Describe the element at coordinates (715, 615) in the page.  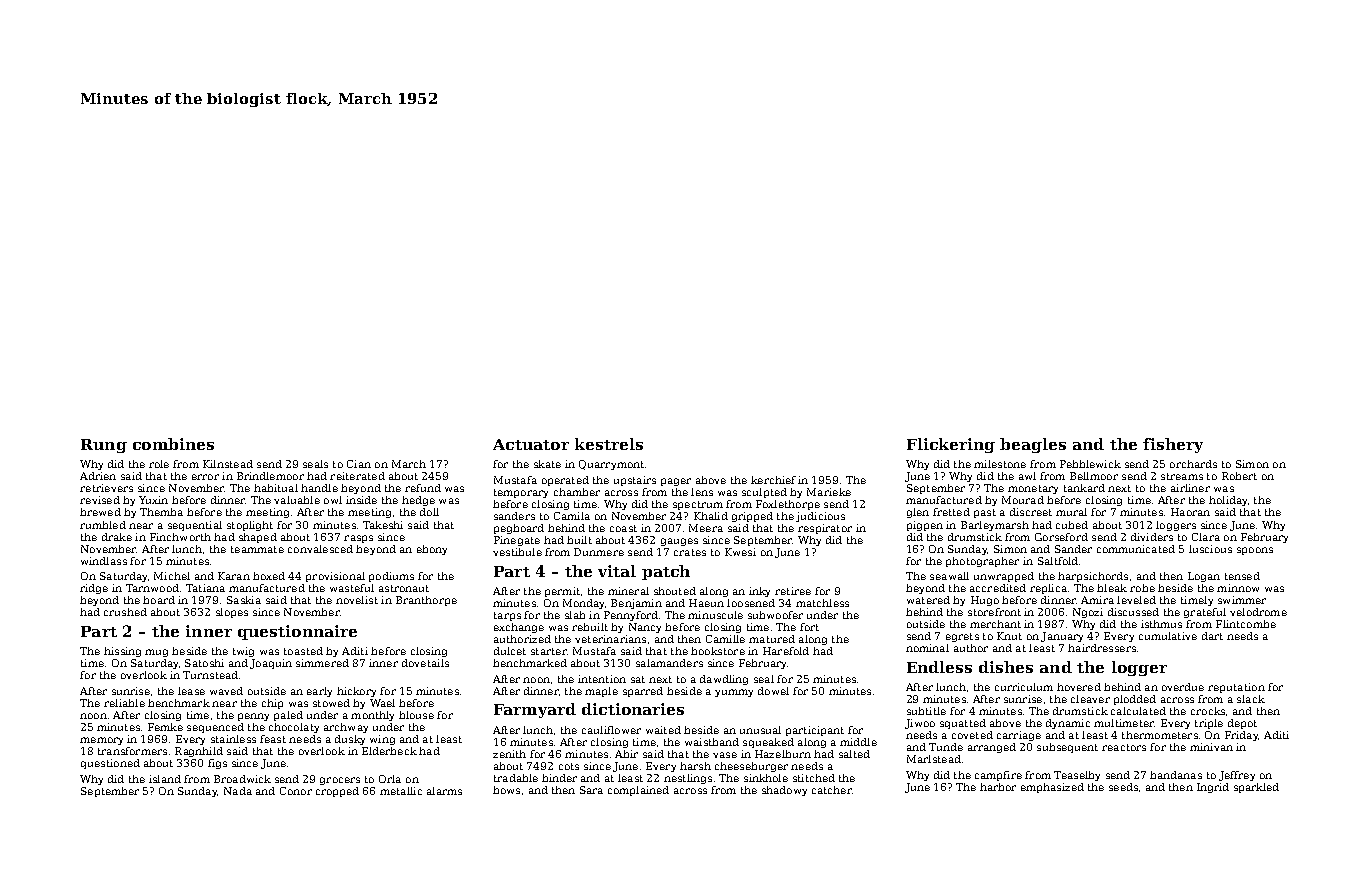
I see `minuscule` at that location.
